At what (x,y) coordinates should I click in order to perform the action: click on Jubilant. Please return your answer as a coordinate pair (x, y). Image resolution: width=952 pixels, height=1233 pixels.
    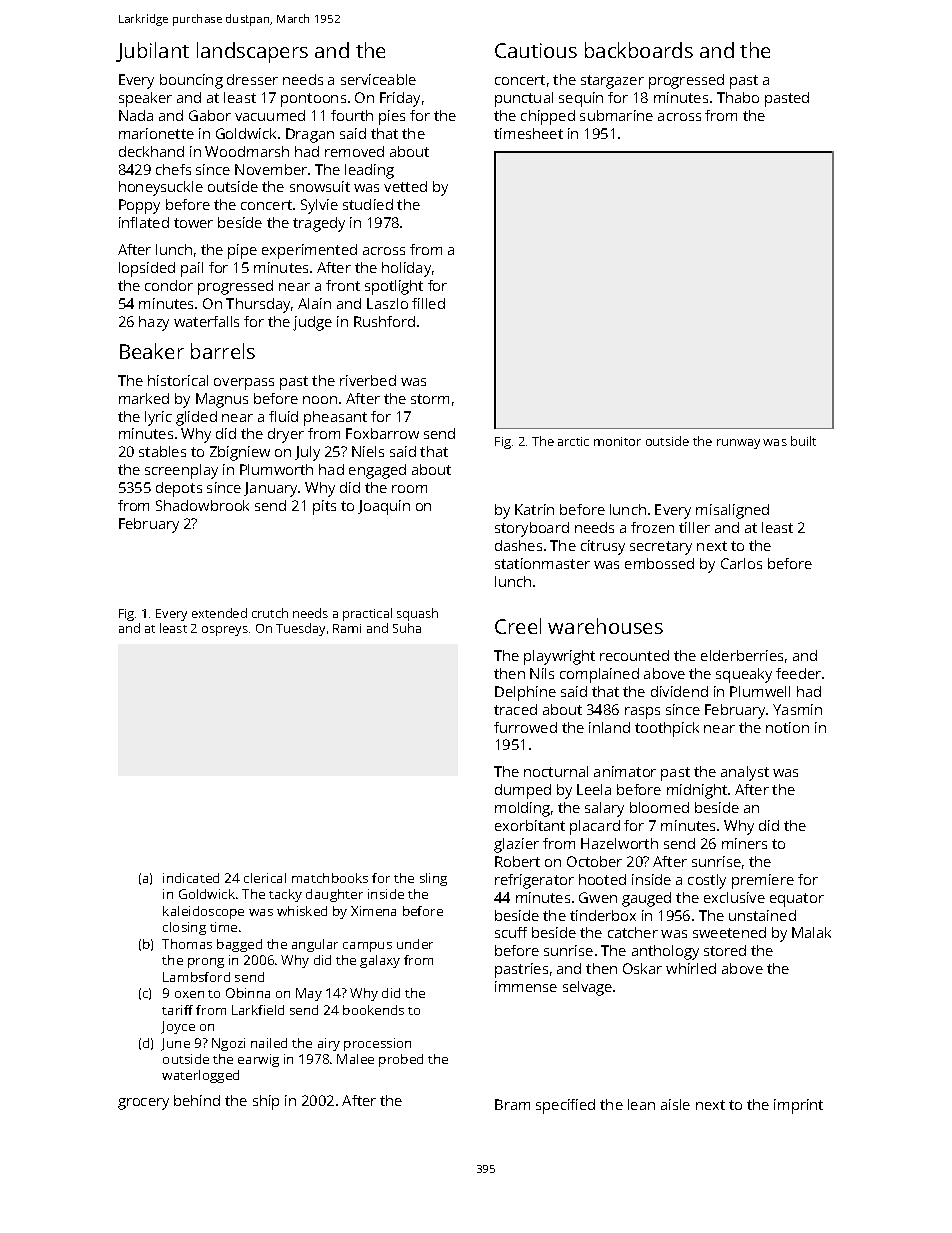
    Looking at the image, I should click on (152, 52).
